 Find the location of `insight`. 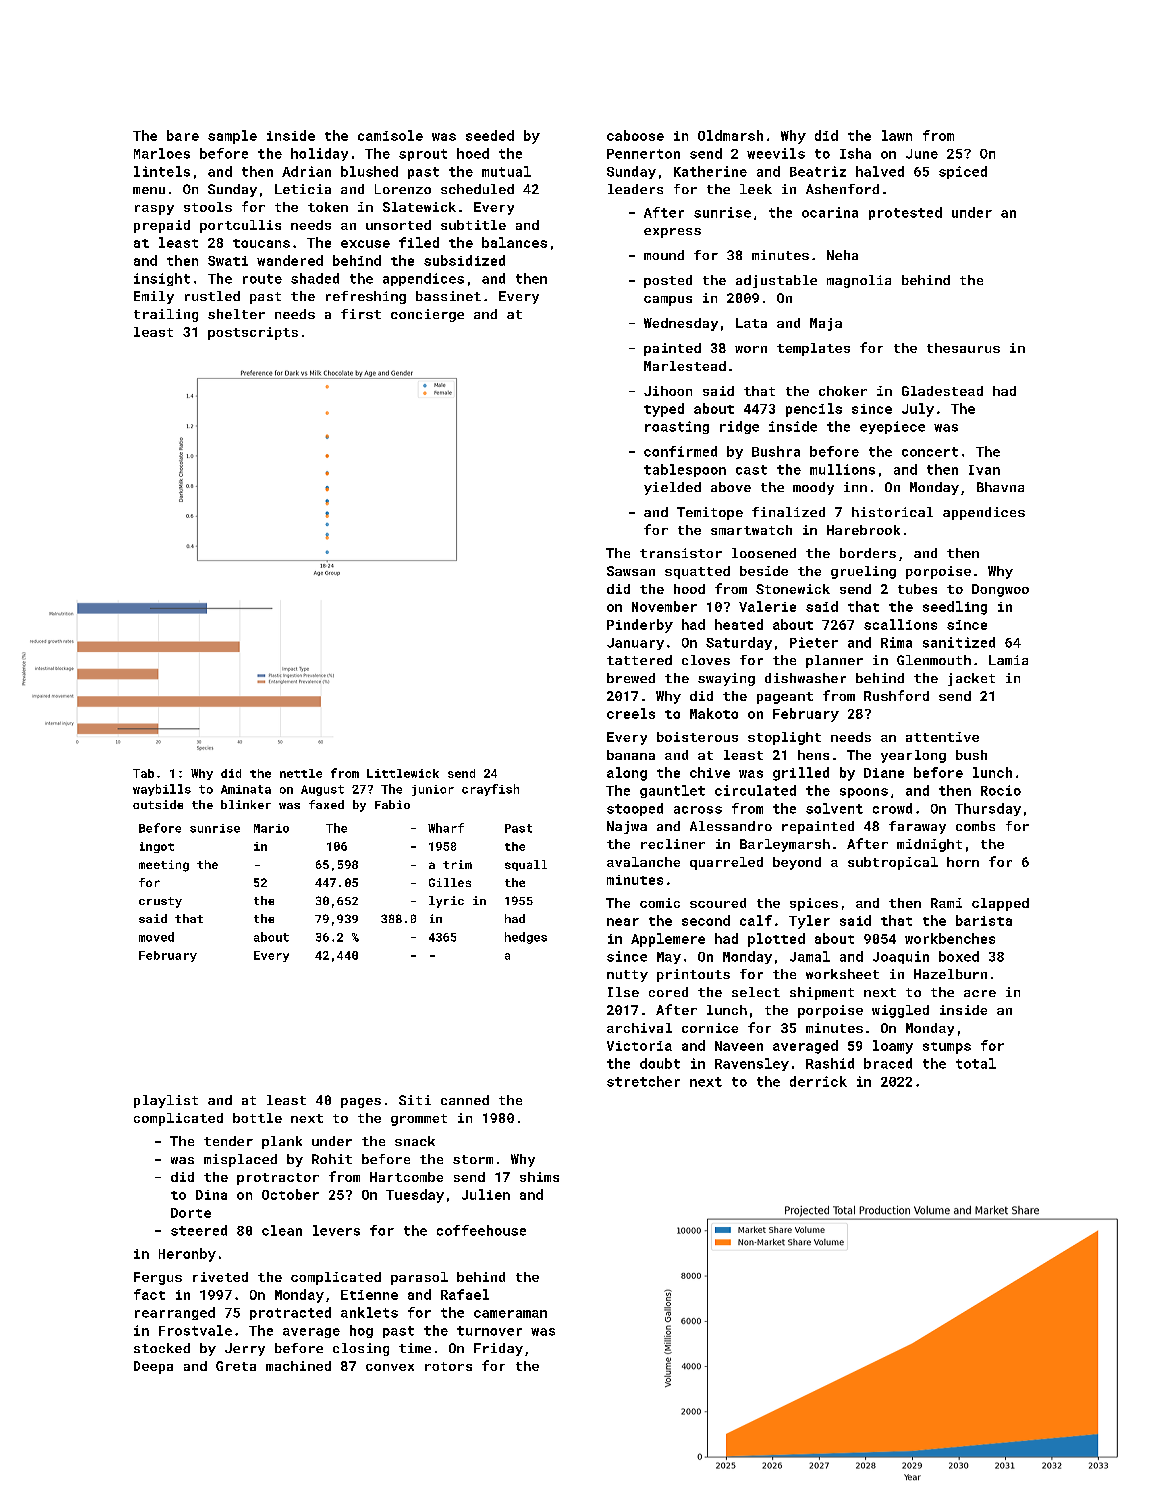

insight is located at coordinates (162, 279).
